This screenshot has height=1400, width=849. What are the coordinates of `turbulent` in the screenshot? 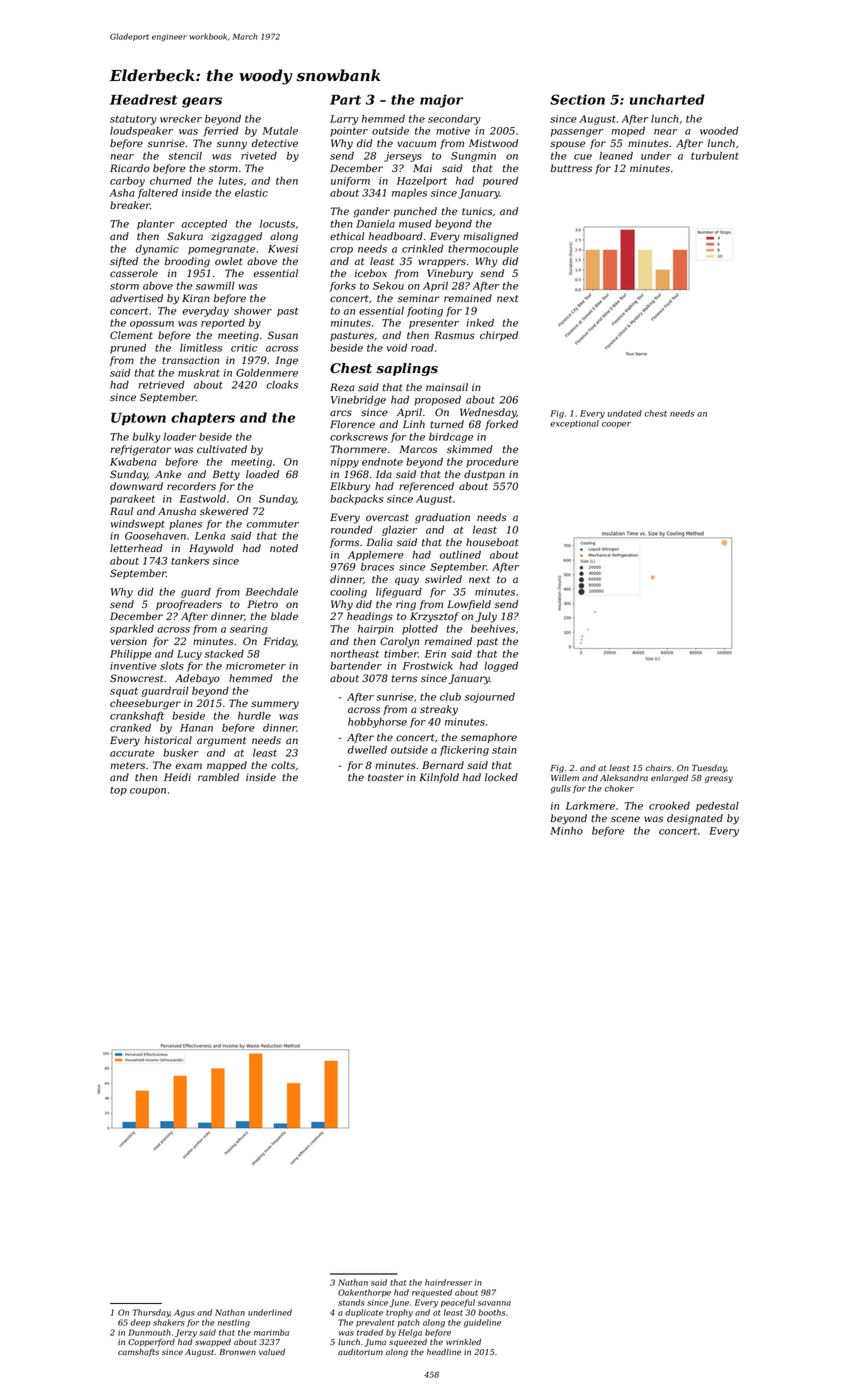 It's located at (715, 156).
